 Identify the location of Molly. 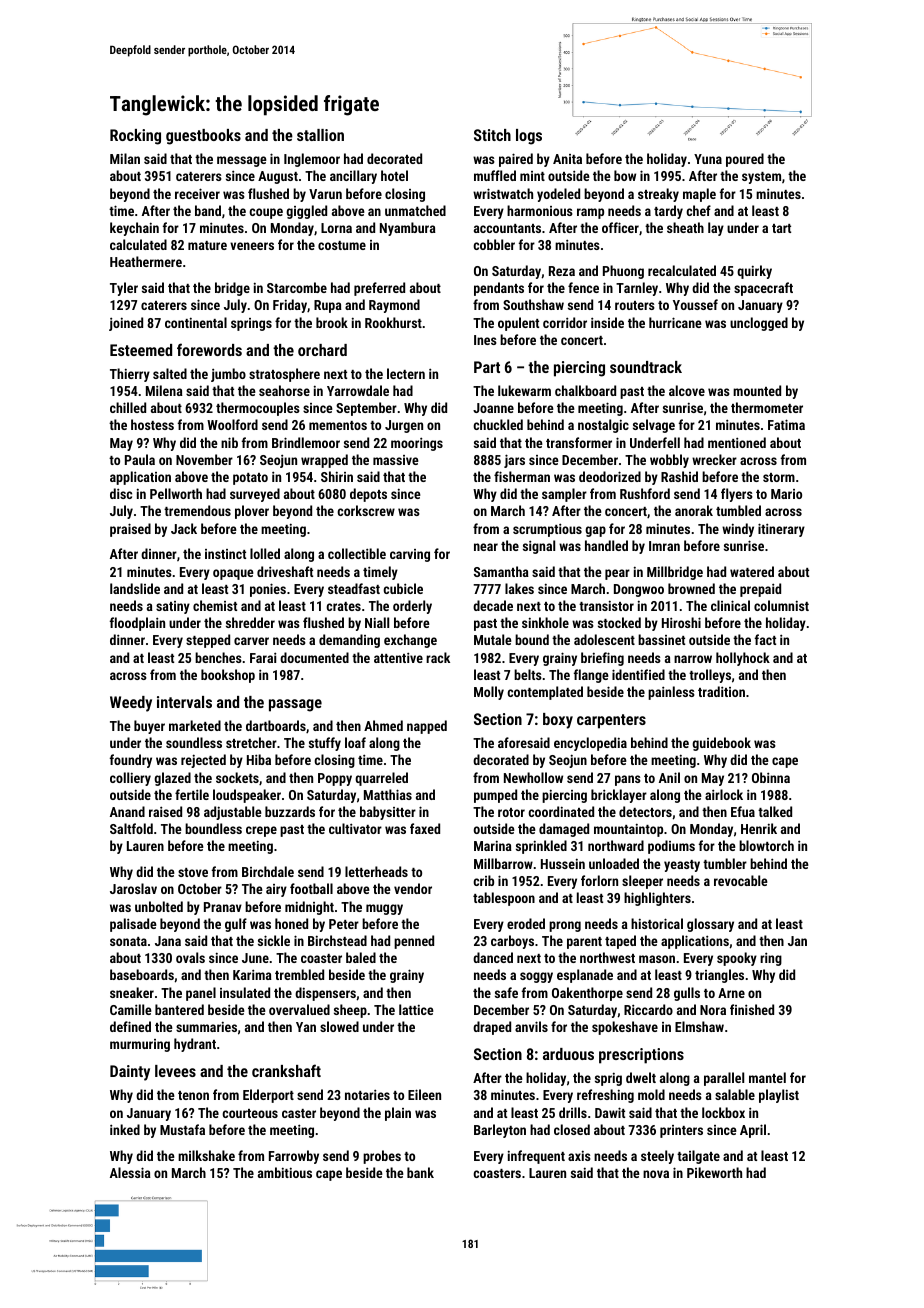
(489, 693).
